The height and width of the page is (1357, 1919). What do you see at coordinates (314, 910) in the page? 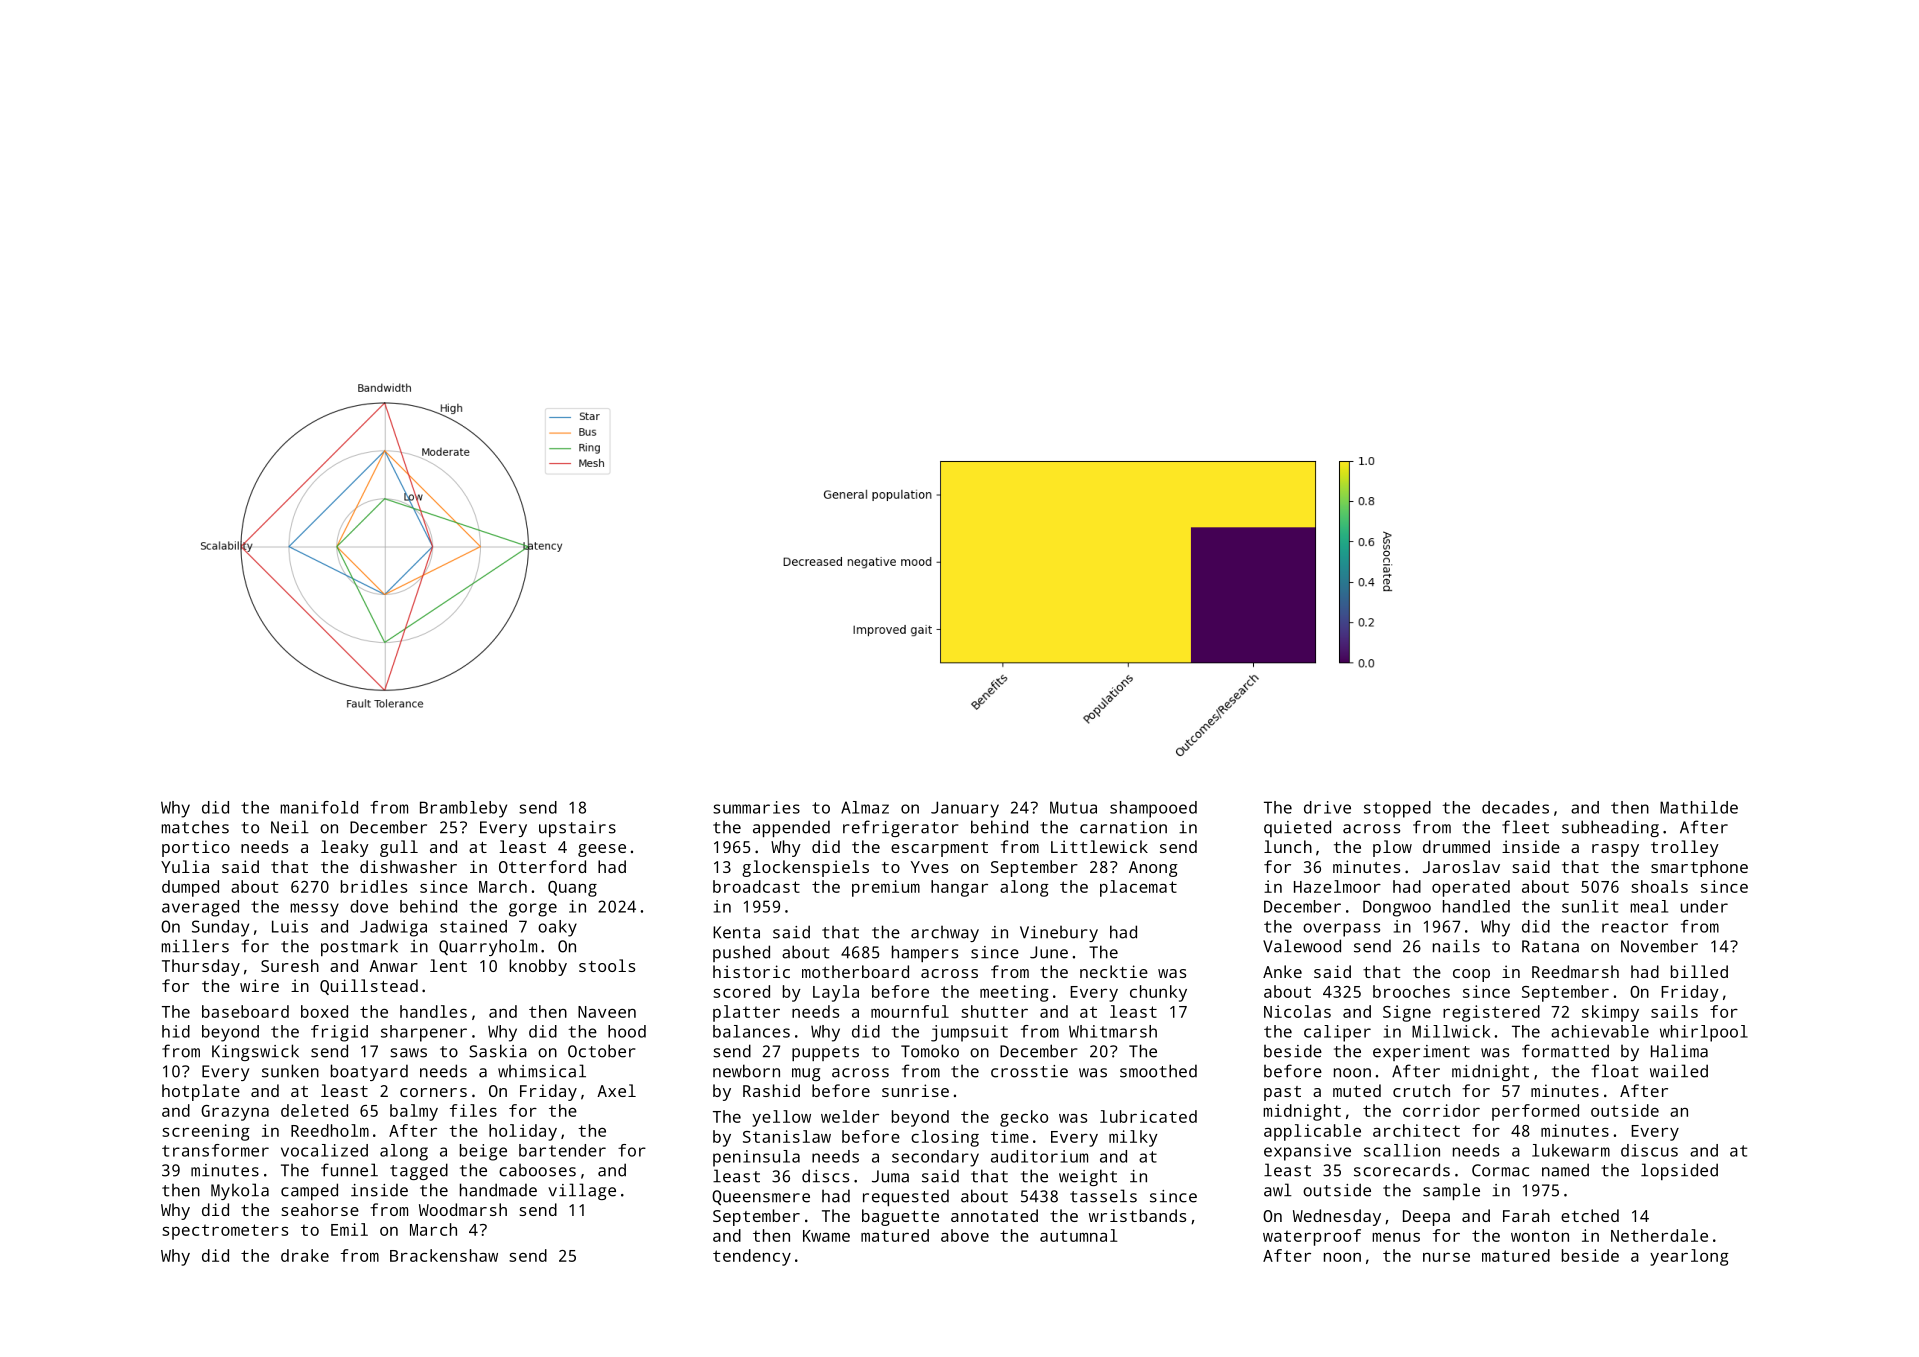
I see `messy` at bounding box center [314, 910].
